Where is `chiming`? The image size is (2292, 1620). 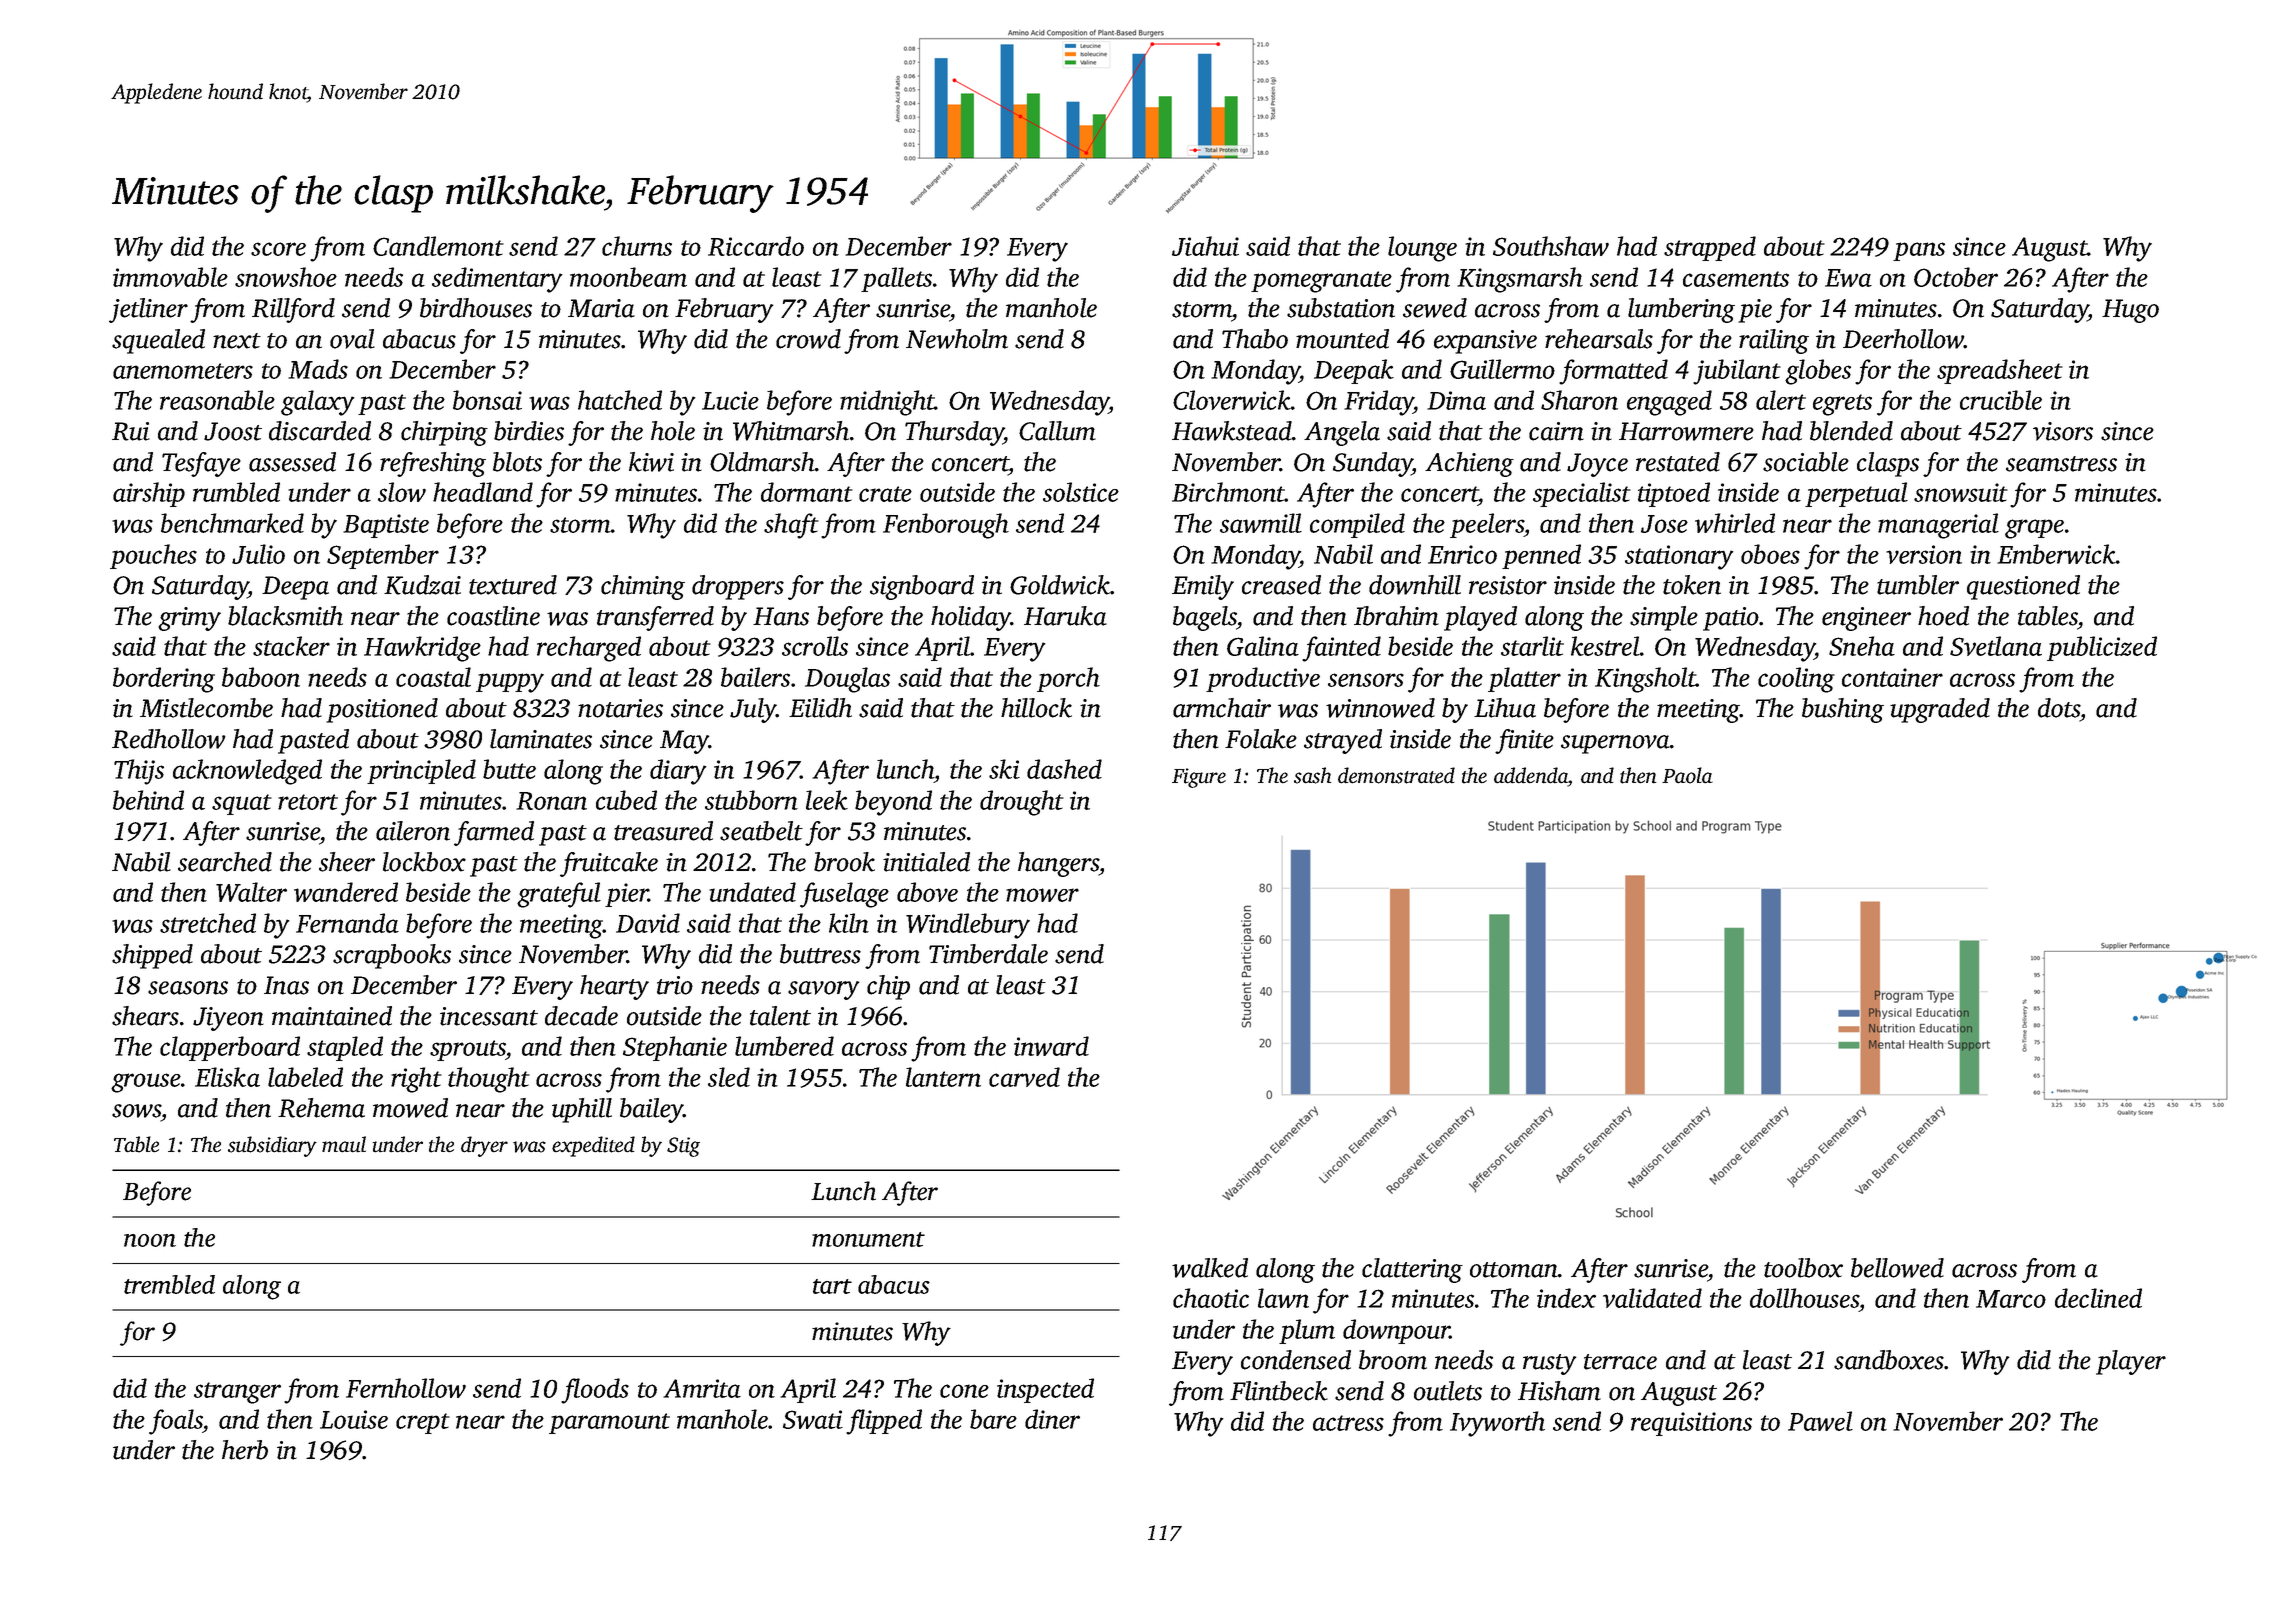 chiming is located at coordinates (643, 587).
